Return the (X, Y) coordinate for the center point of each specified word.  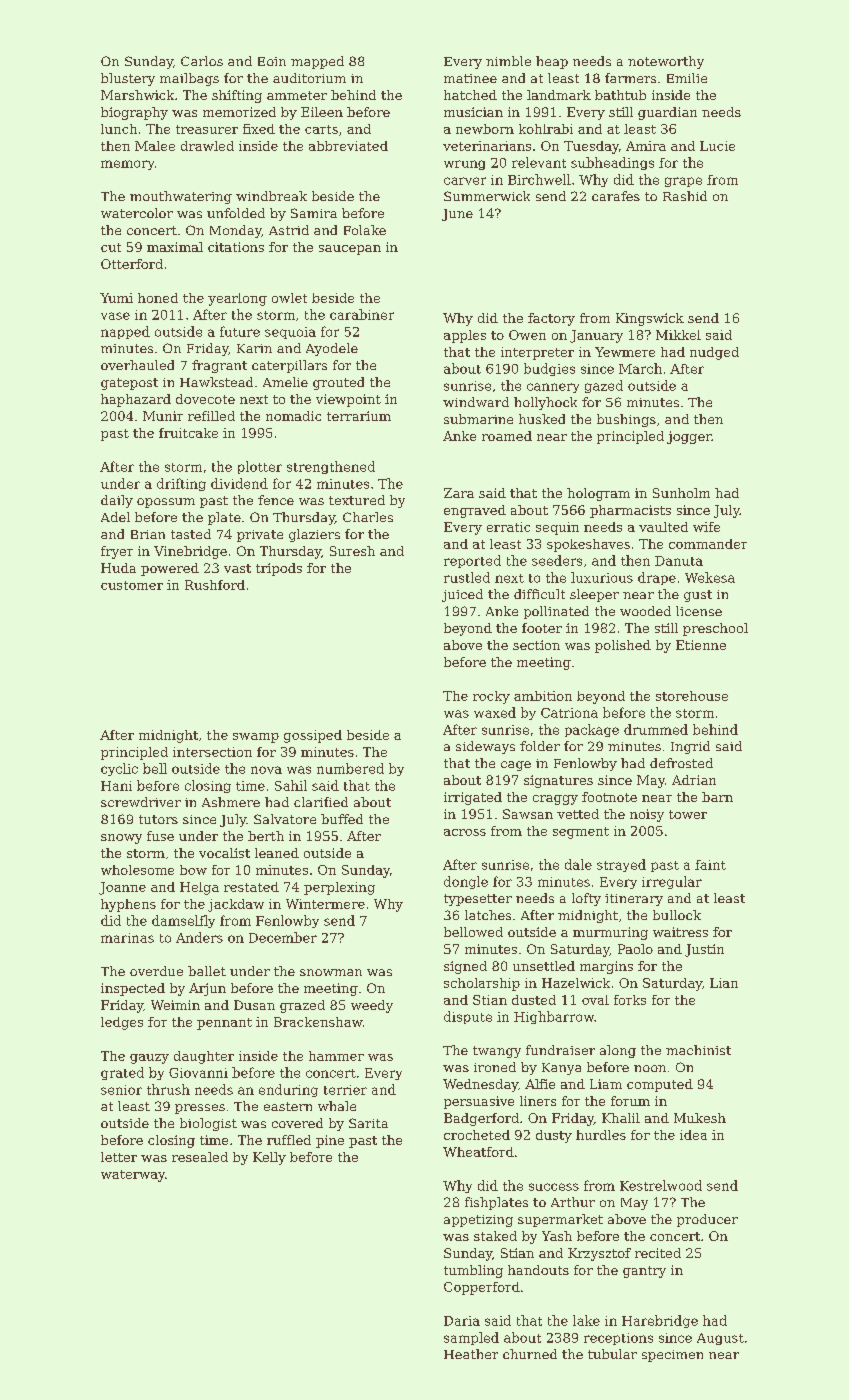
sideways (485, 747)
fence (276, 500)
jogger (689, 437)
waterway (133, 1176)
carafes (616, 196)
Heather (471, 1354)
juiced (462, 595)
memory (127, 165)
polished (623, 646)
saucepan (350, 250)
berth (266, 836)
